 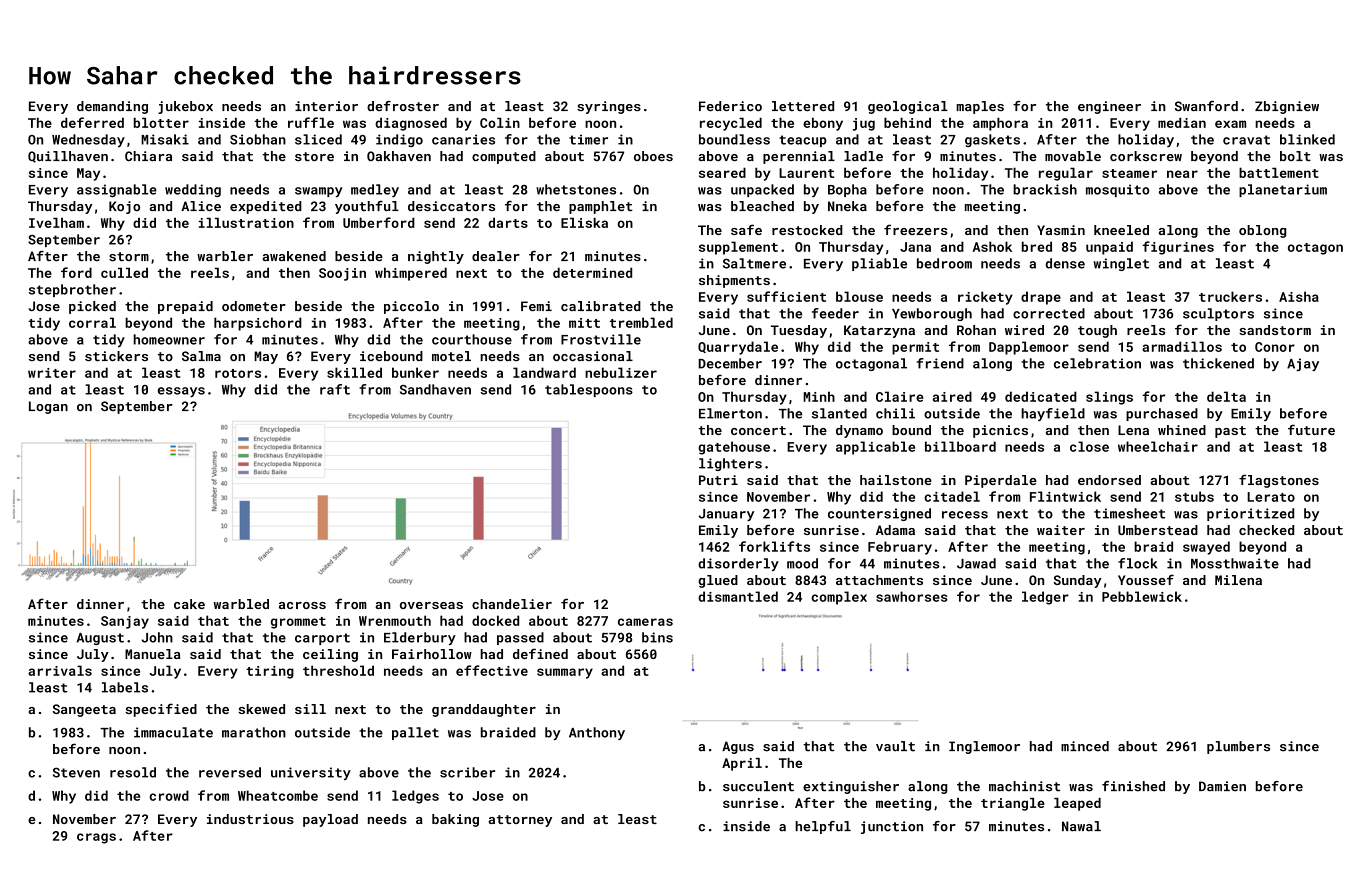 What do you see at coordinates (96, 838) in the image?
I see `crags` at bounding box center [96, 838].
